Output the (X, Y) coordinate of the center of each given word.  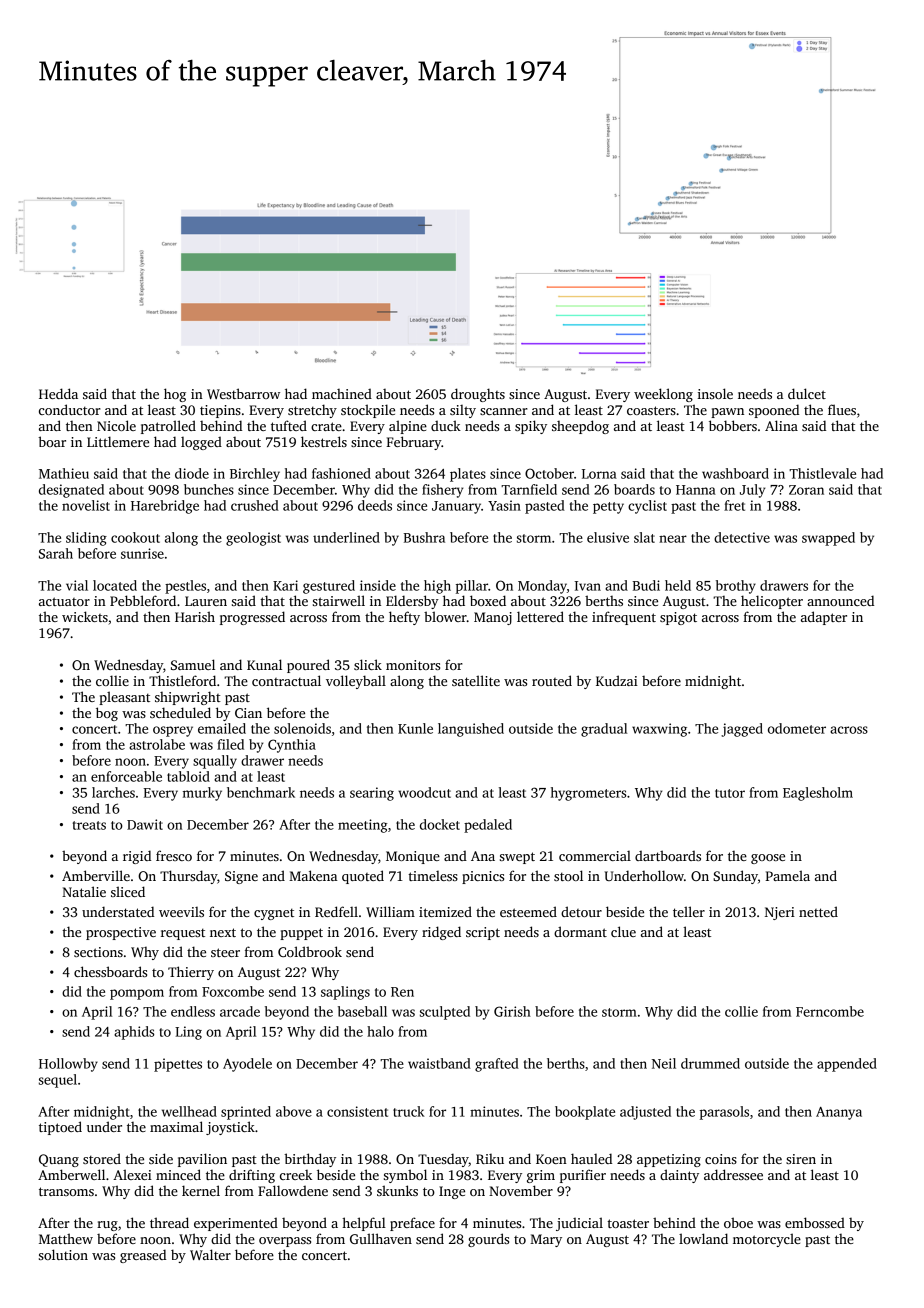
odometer (797, 728)
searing (372, 794)
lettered (540, 616)
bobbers (733, 425)
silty (463, 411)
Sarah (56, 553)
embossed (815, 1222)
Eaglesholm (818, 794)
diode (192, 473)
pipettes (178, 1065)
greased (143, 1256)
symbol (405, 1176)
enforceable (126, 776)
